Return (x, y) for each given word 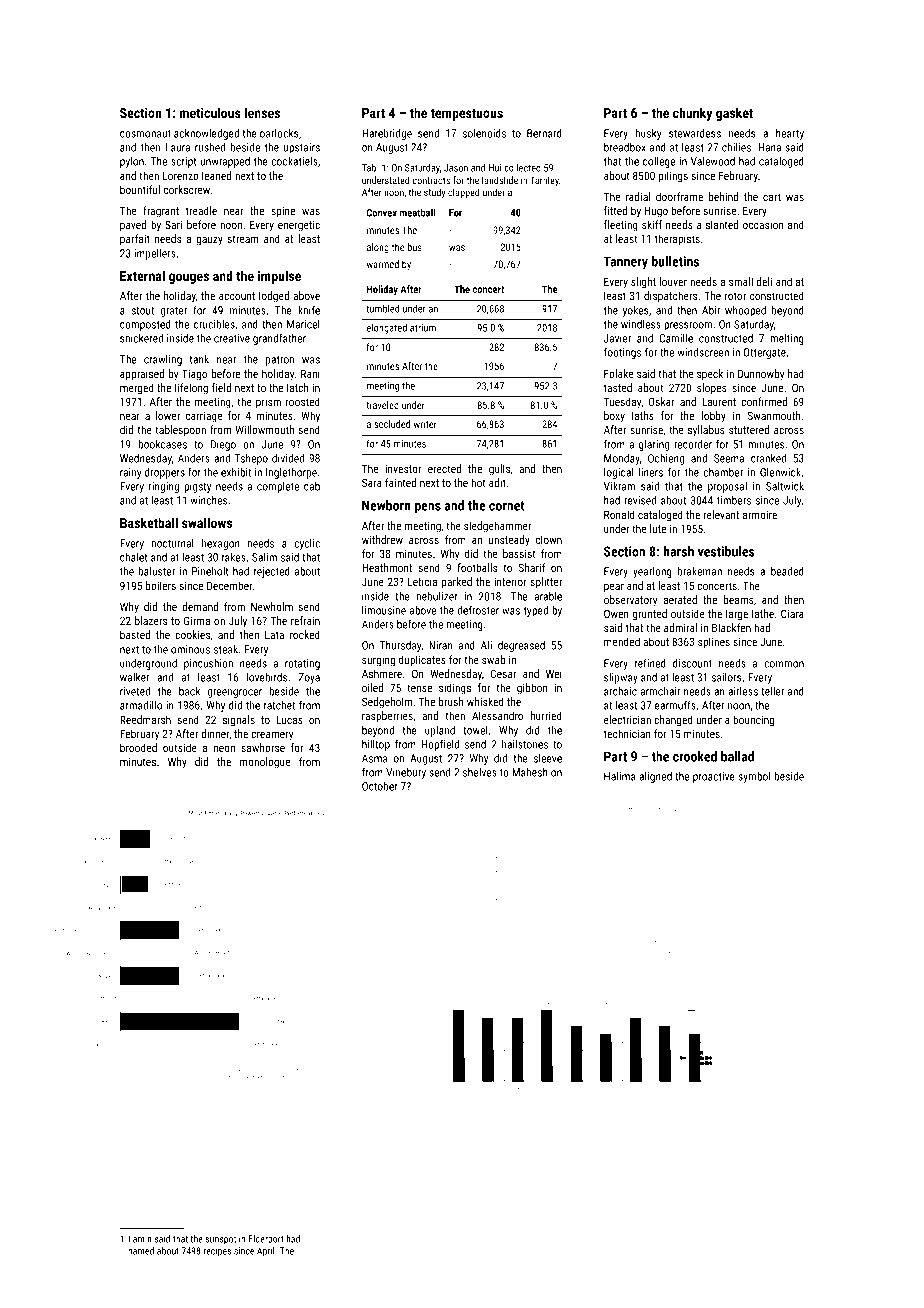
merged (137, 389)
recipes (217, 1252)
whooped (745, 311)
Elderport (266, 1240)
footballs (477, 567)
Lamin (140, 1239)
